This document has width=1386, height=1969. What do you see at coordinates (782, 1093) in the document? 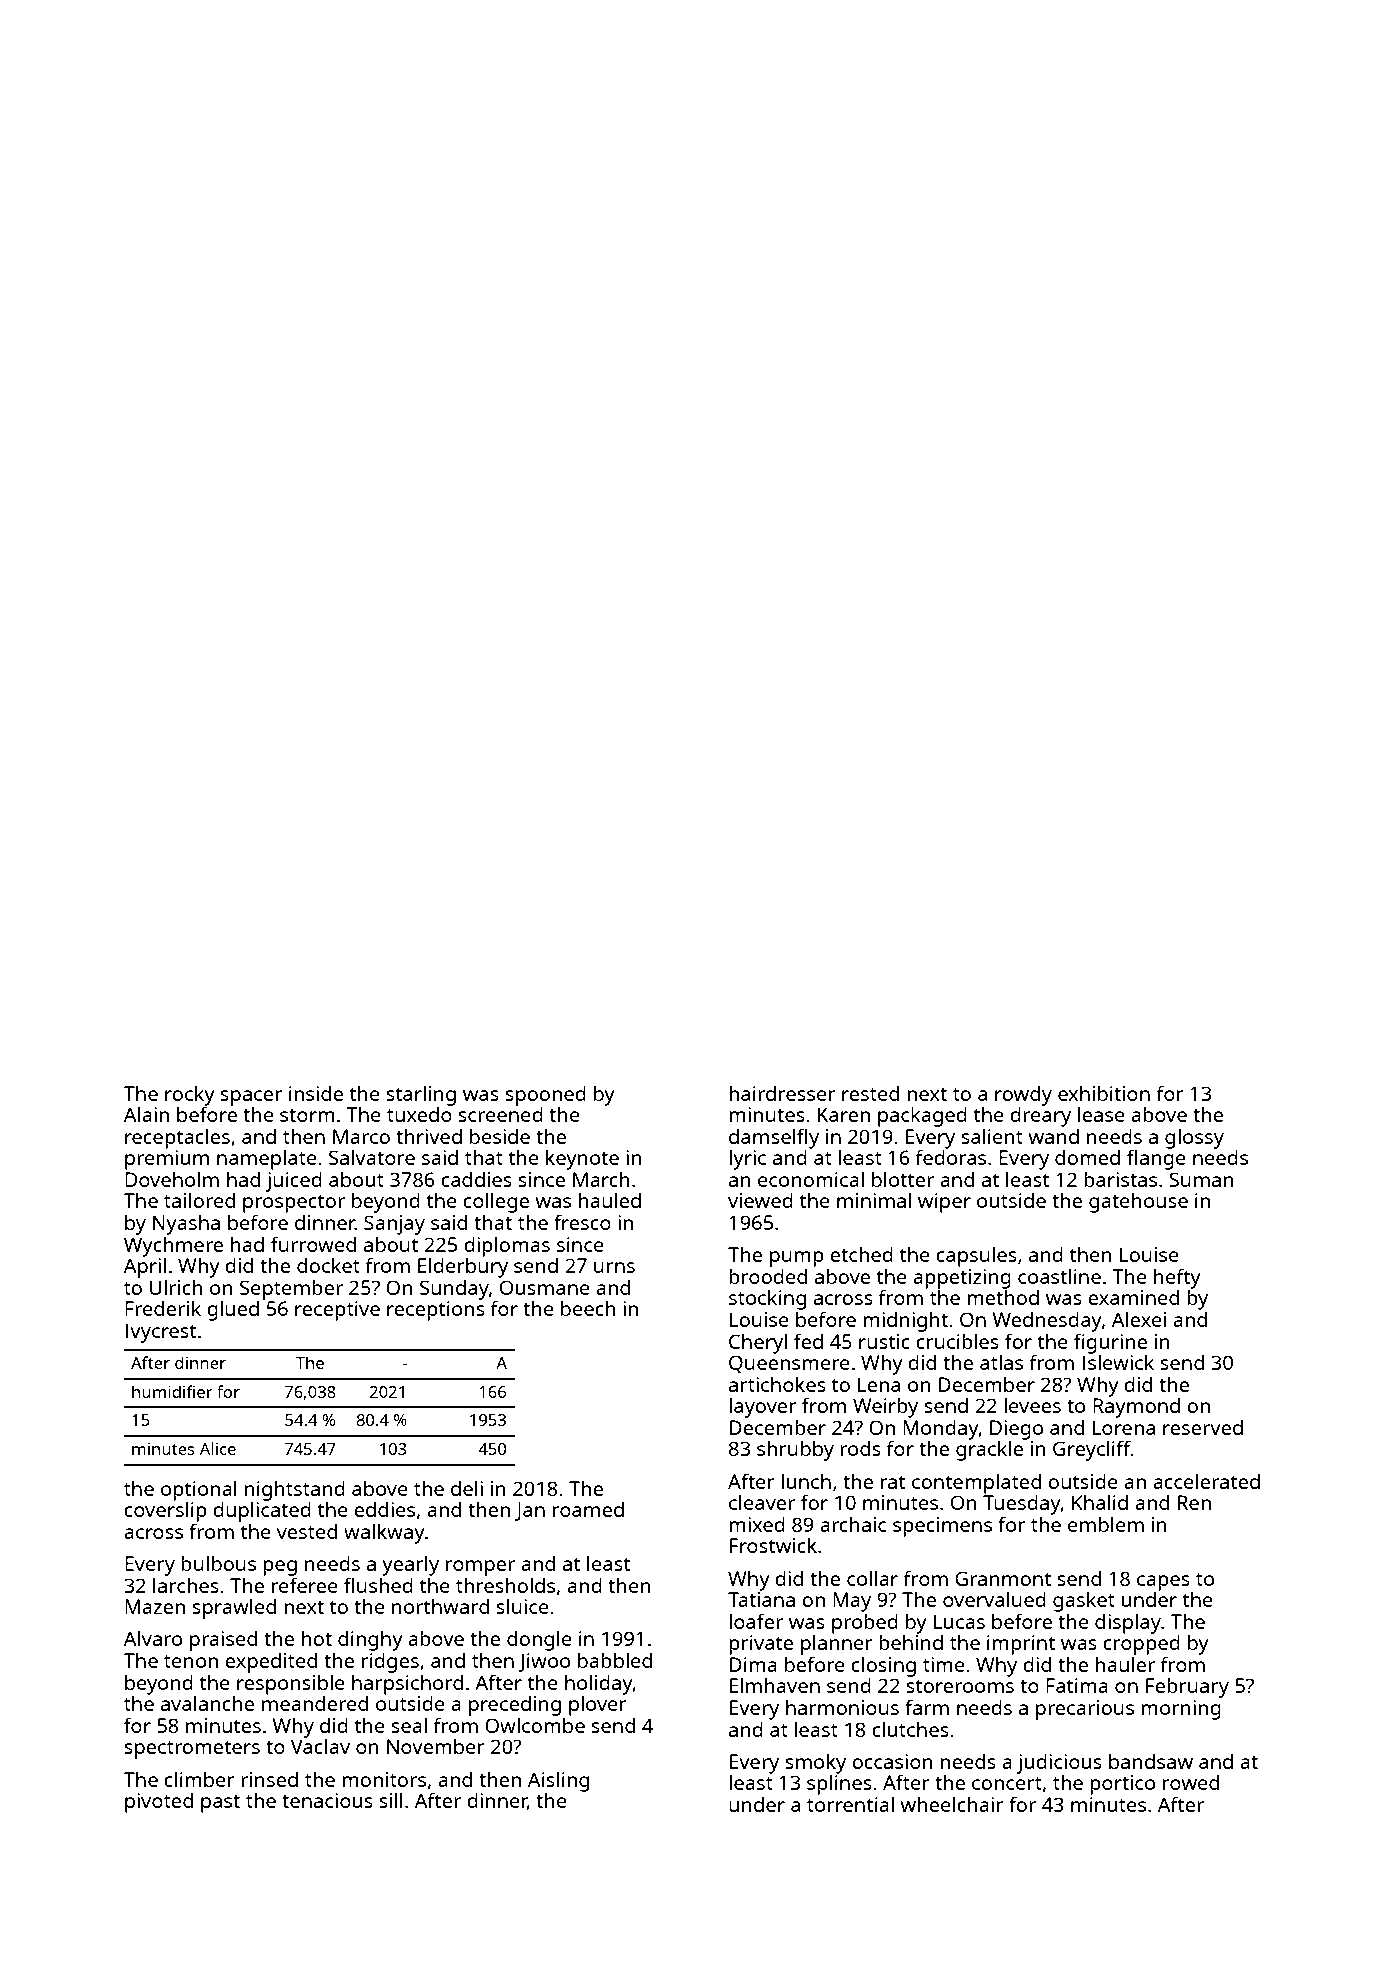
I see `hairdresser` at bounding box center [782, 1093].
